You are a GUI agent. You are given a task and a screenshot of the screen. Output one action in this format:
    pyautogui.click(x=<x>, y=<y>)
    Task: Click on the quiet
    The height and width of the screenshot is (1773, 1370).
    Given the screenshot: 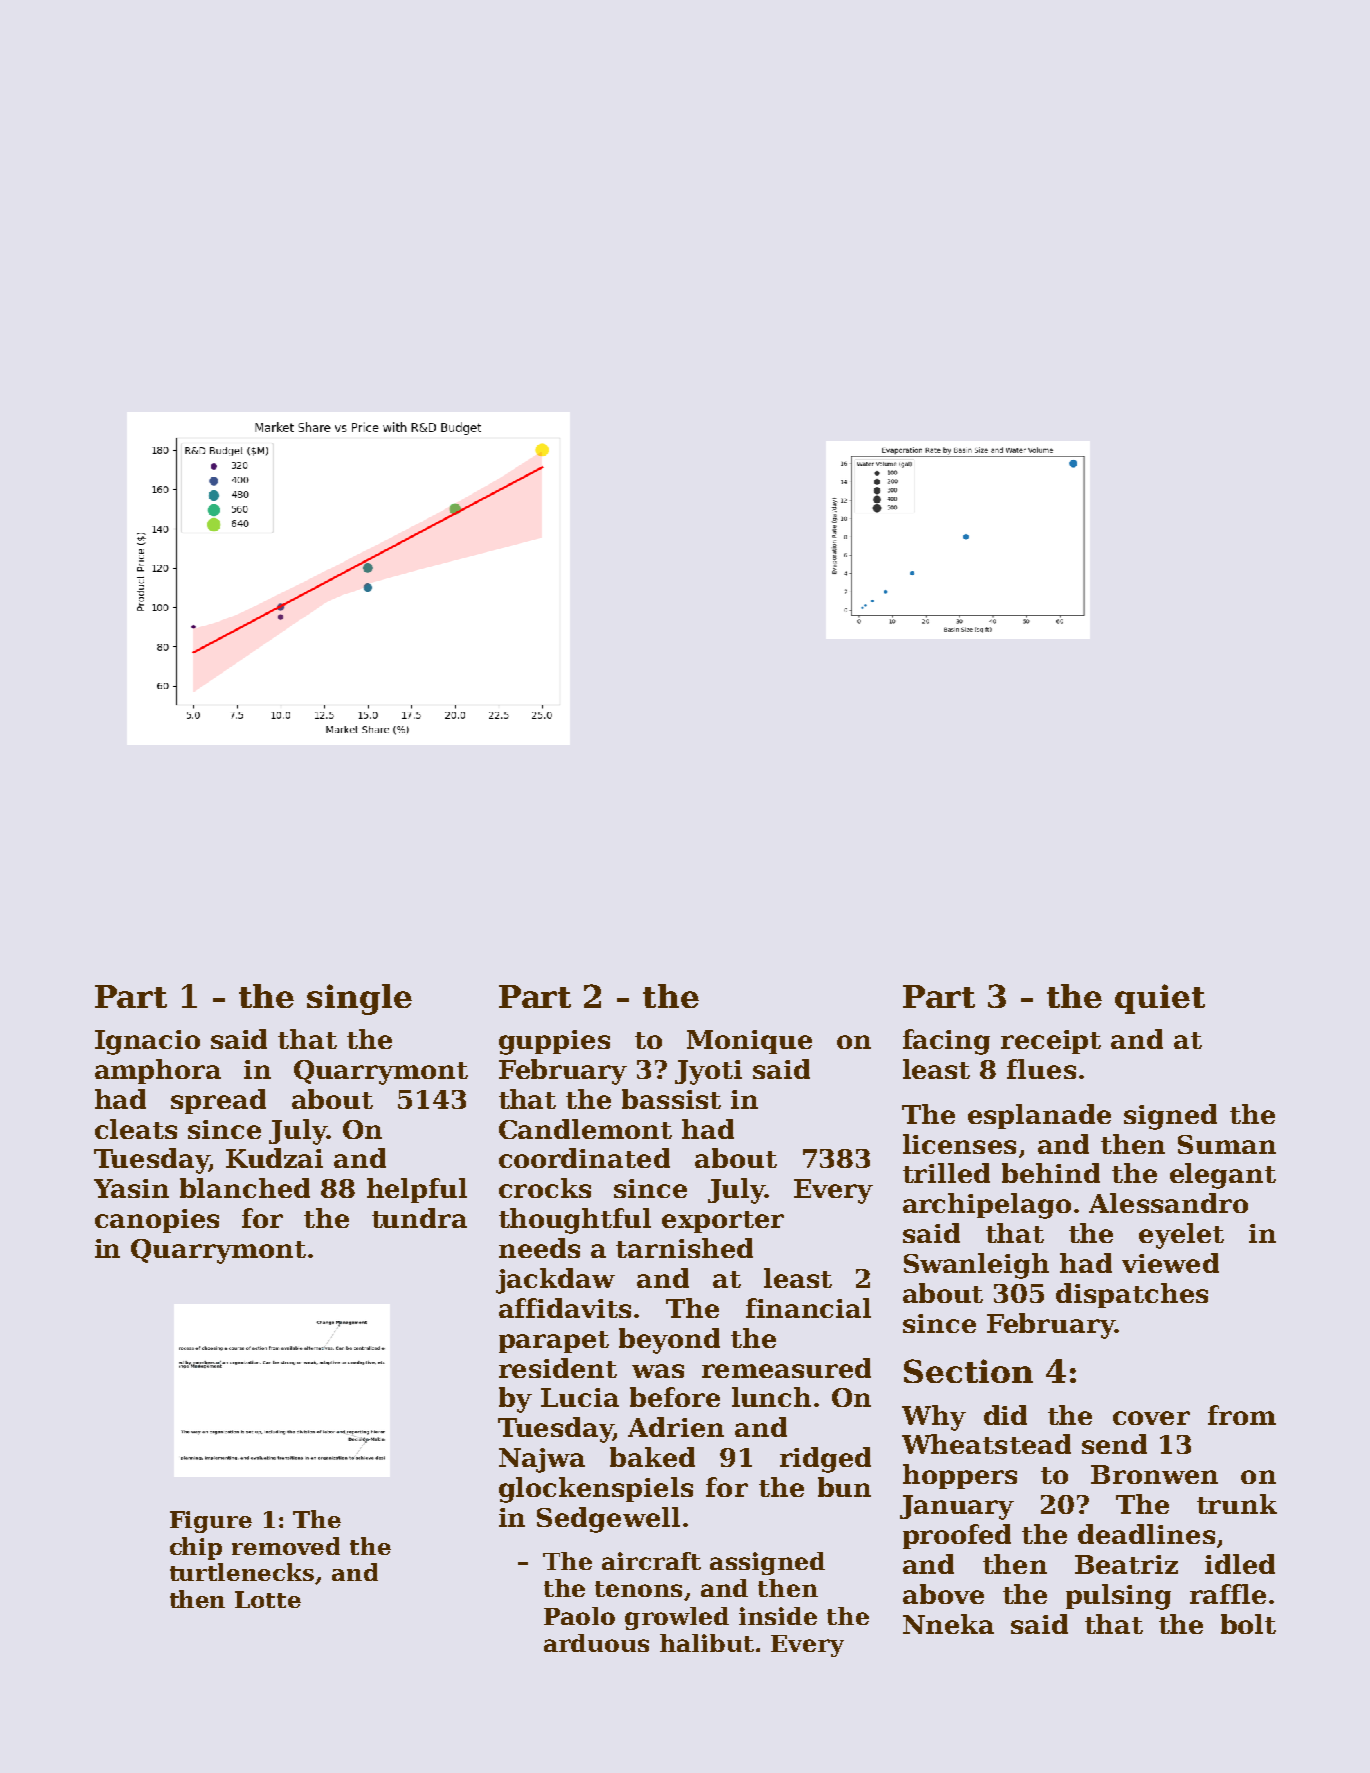 What is the action you would take?
    pyautogui.click(x=1160, y=999)
